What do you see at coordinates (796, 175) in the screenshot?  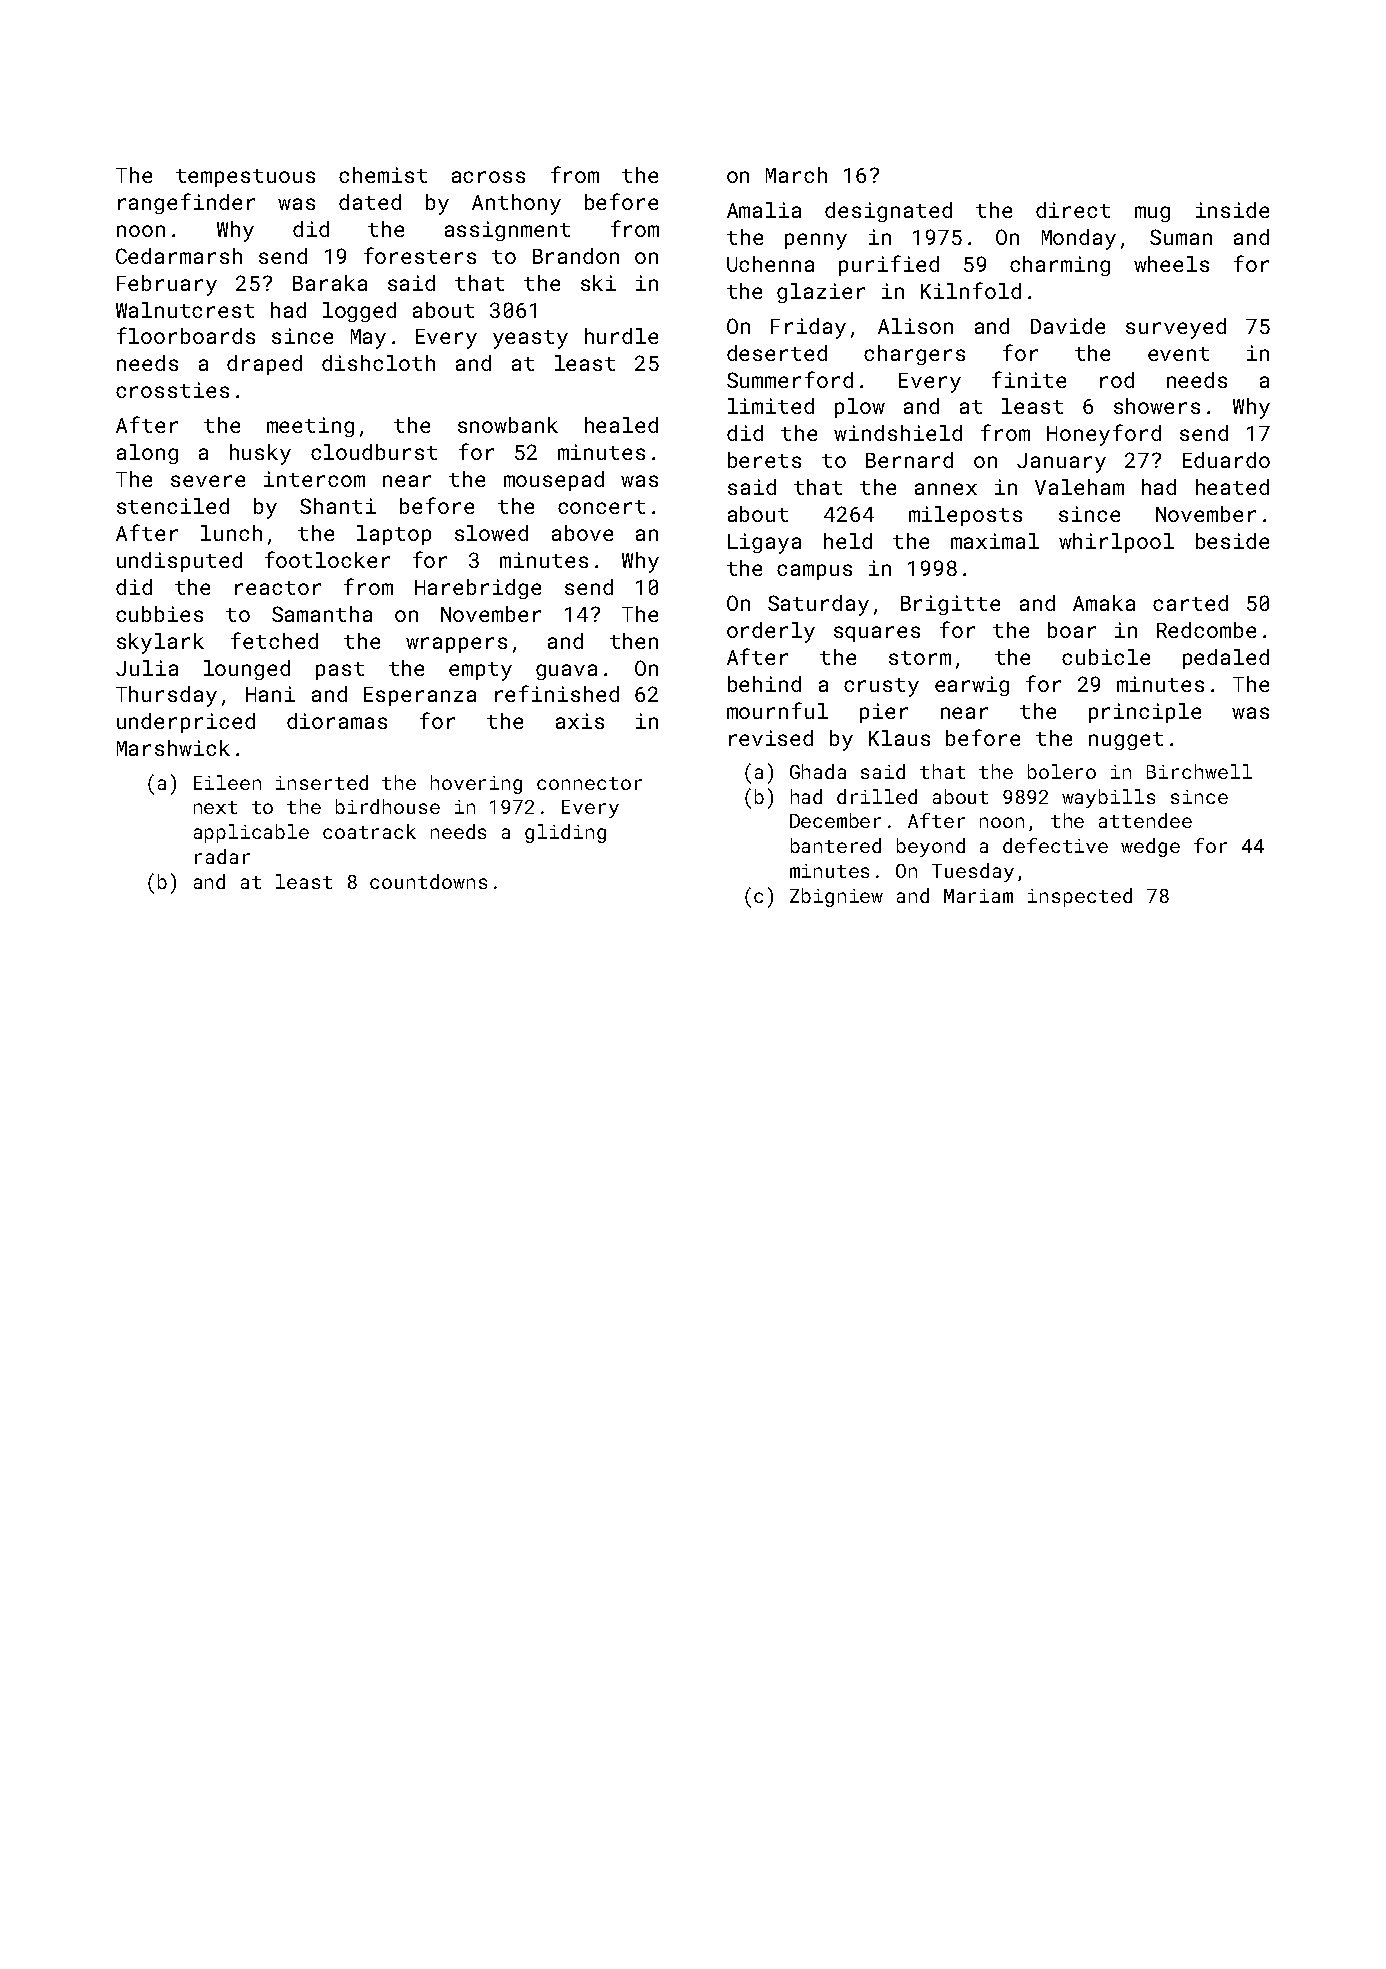 I see `March` at bounding box center [796, 175].
